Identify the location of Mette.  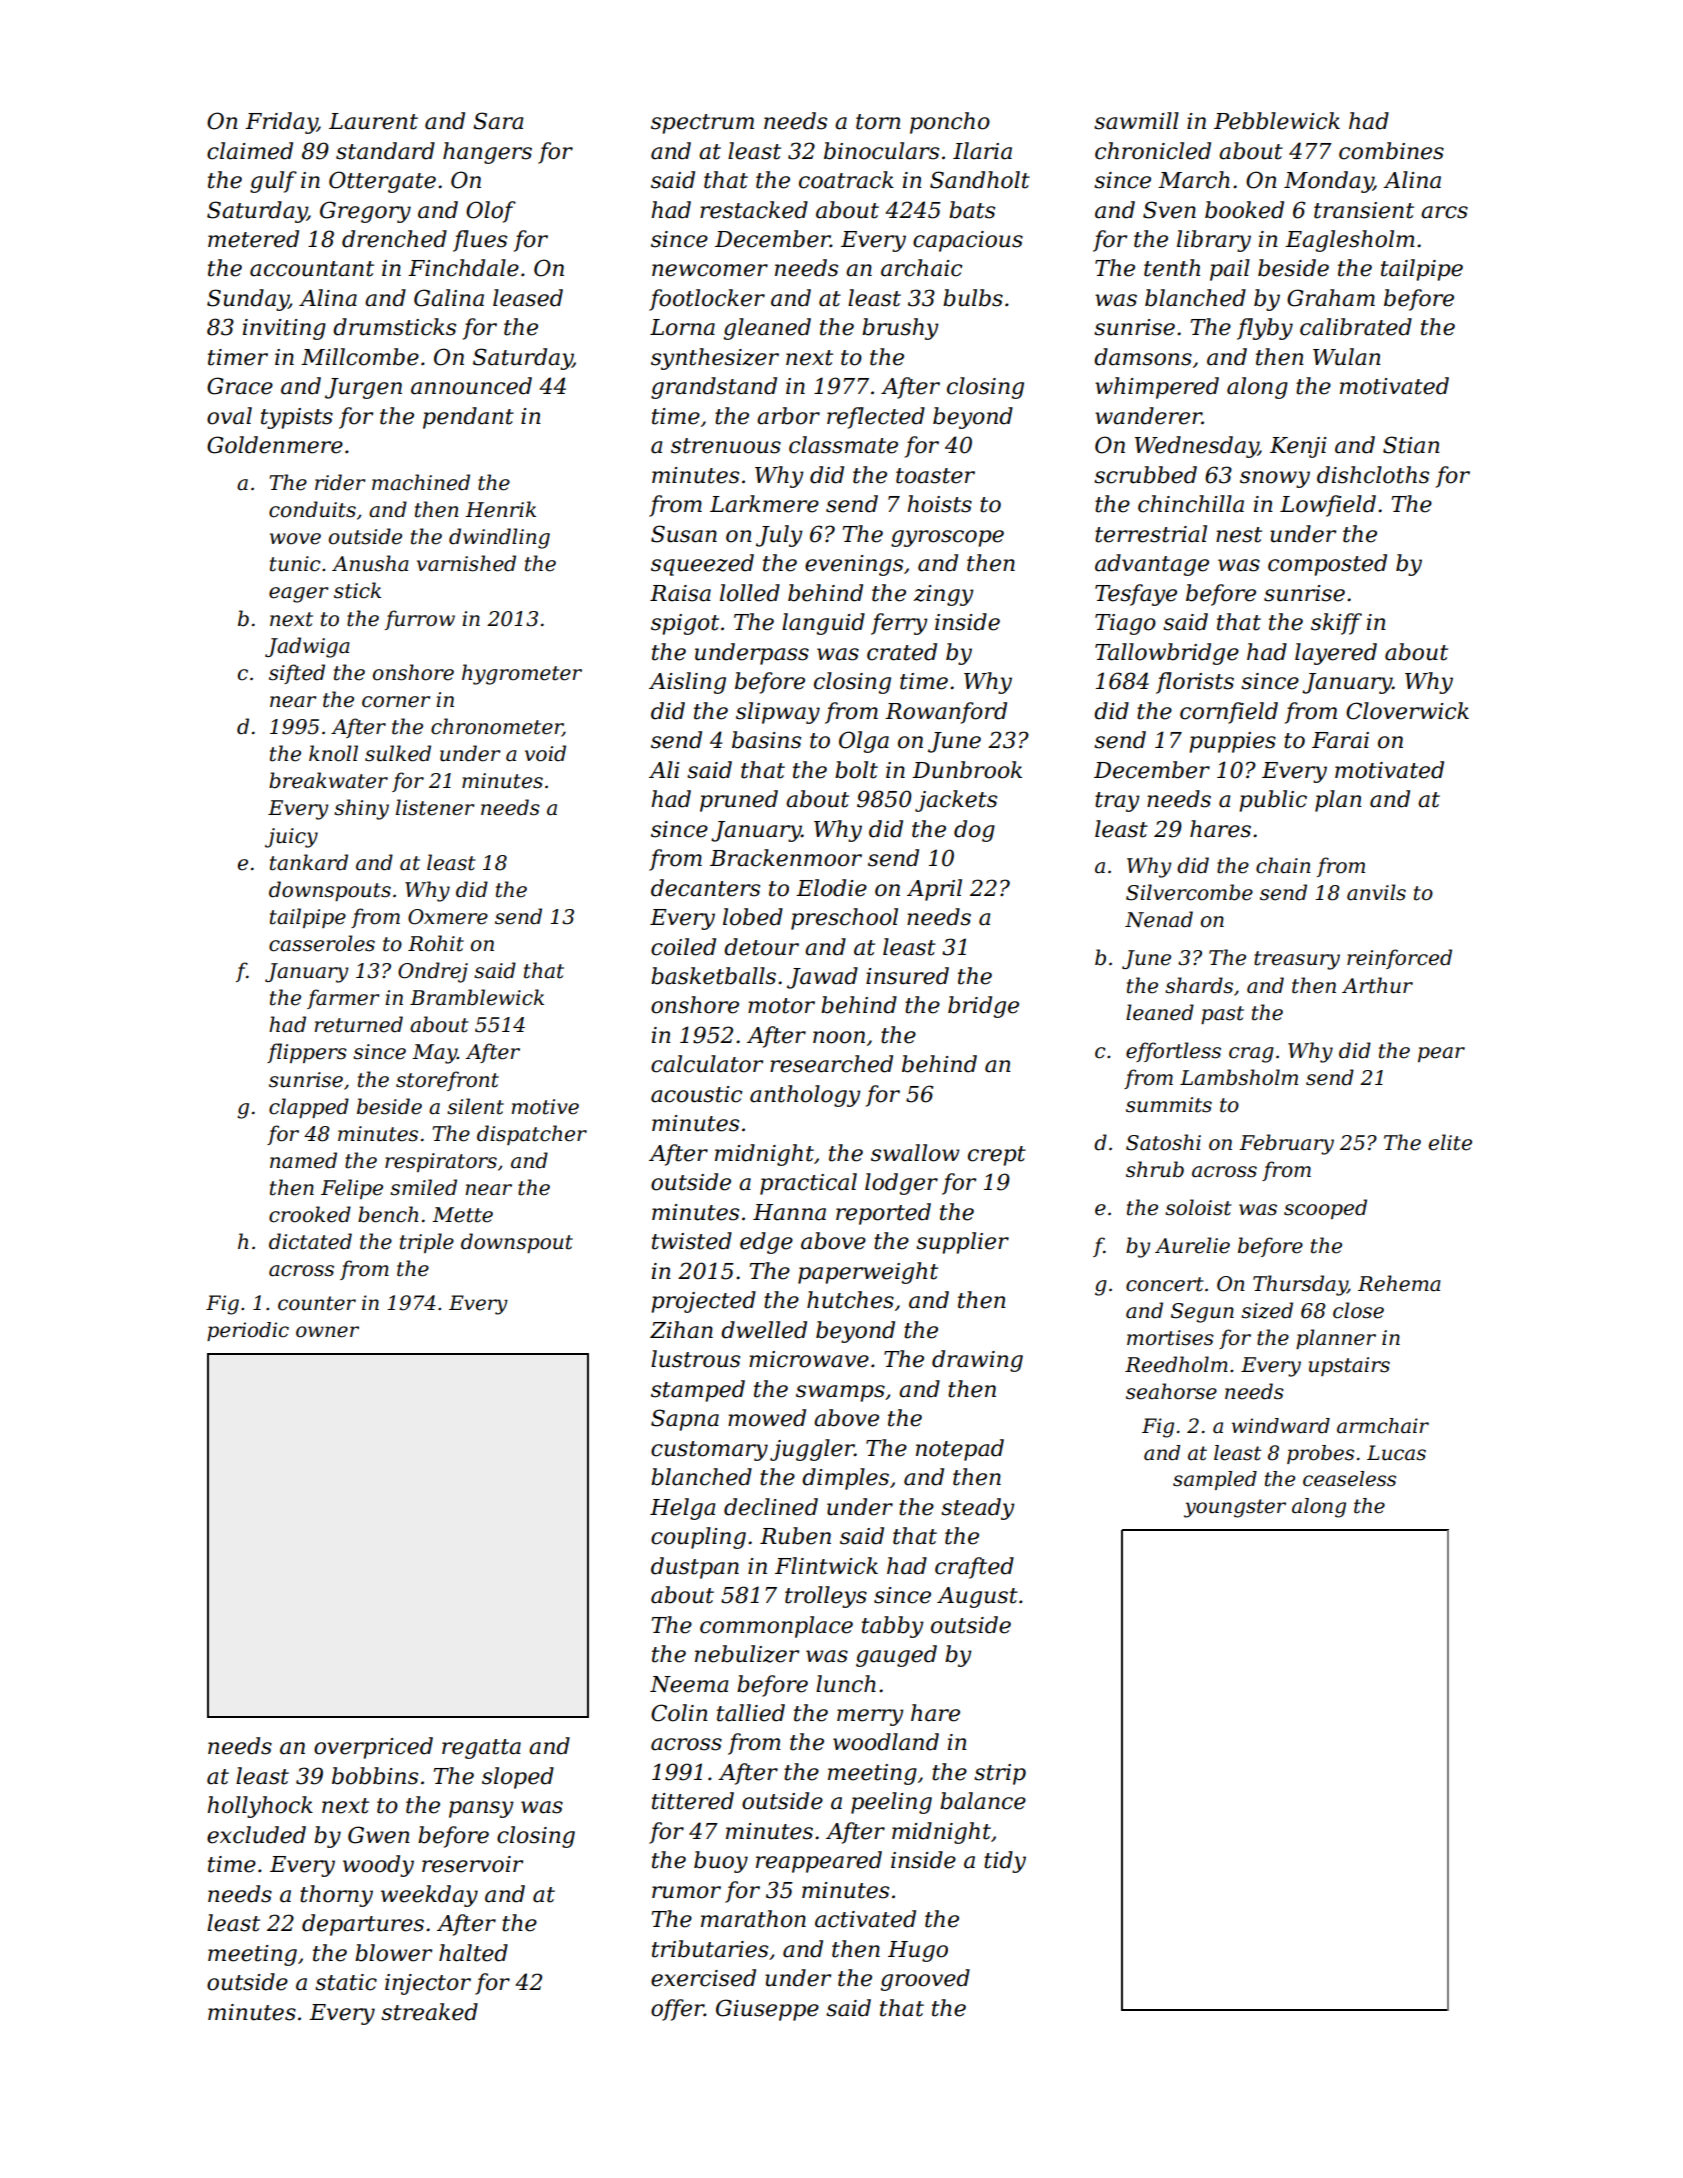
(462, 1215).
